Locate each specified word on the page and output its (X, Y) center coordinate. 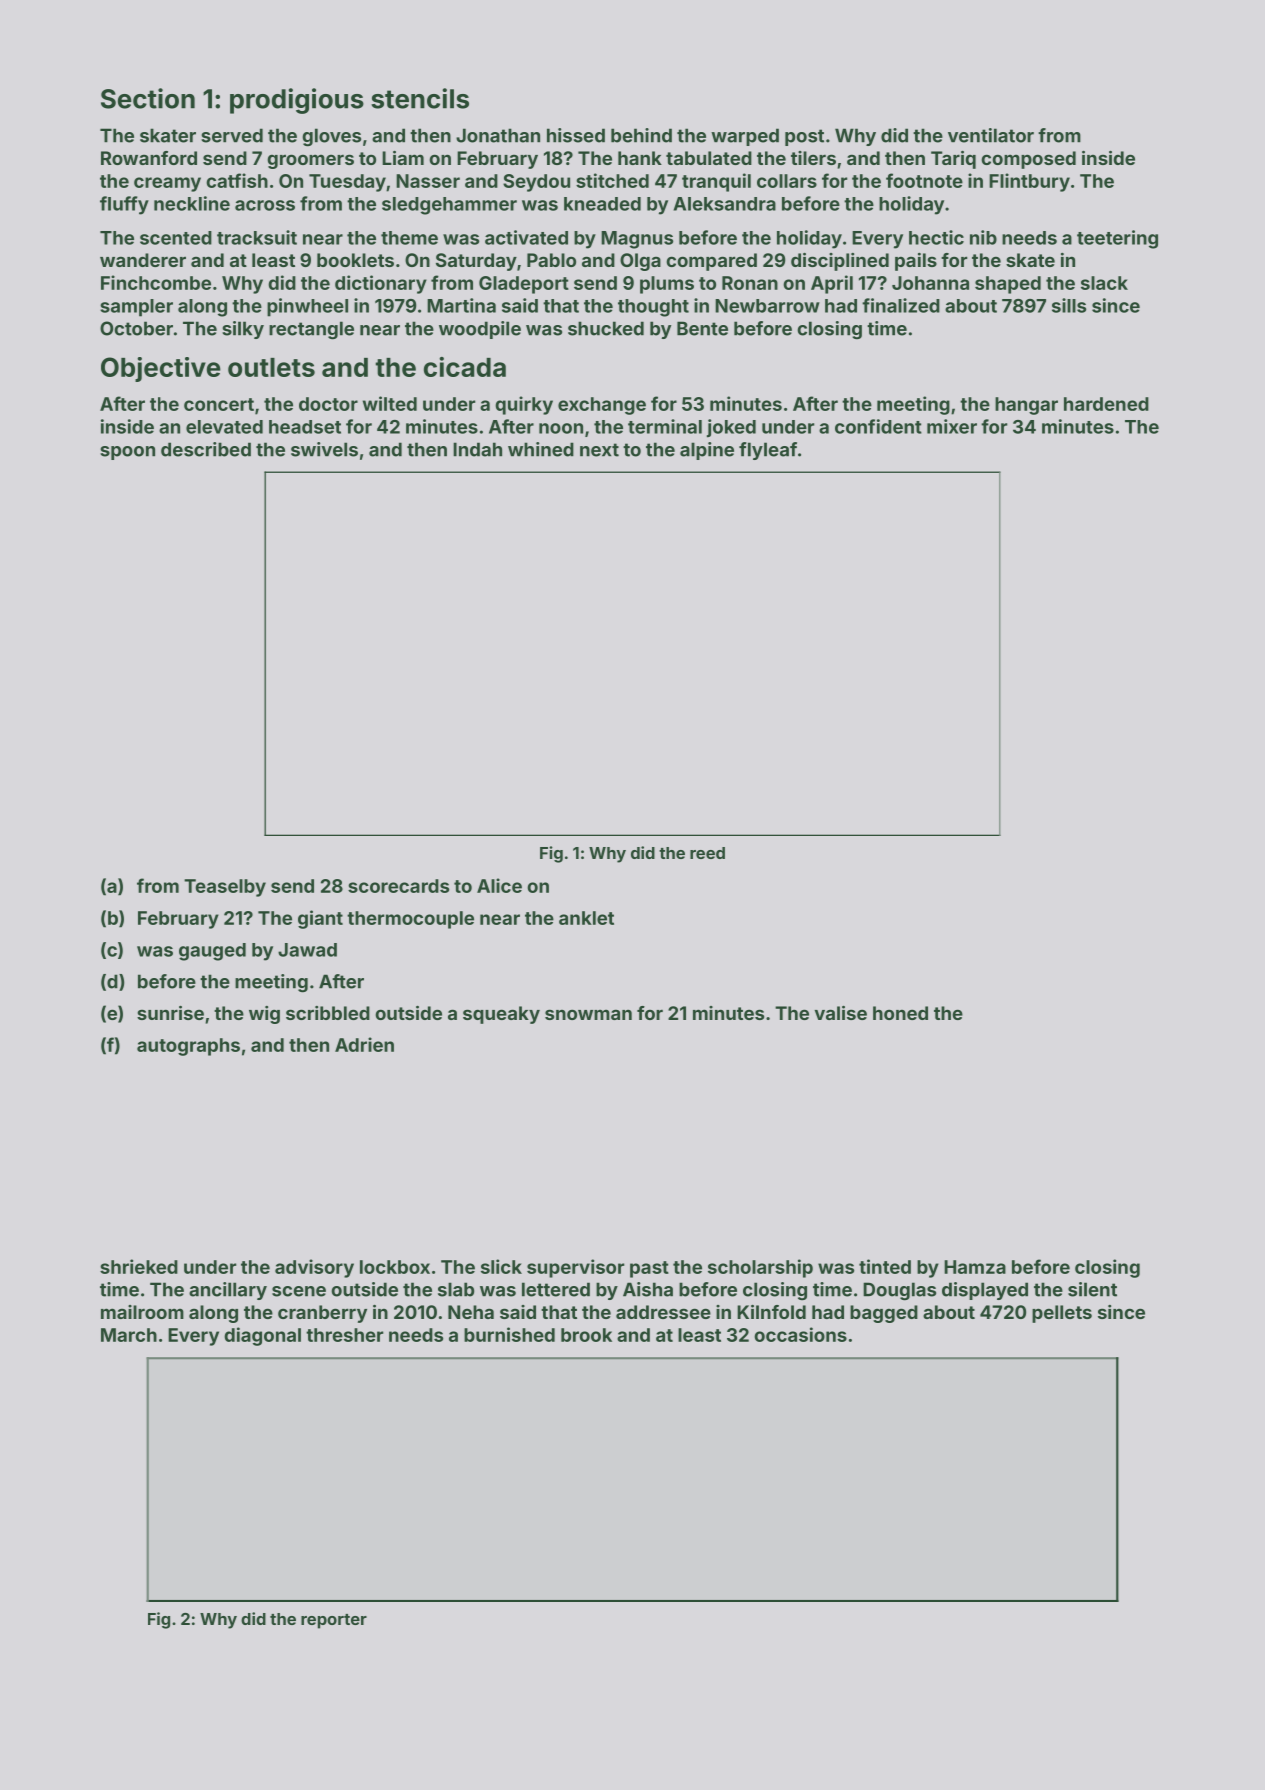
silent (1092, 1289)
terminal (665, 426)
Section (148, 98)
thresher (344, 1335)
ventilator (991, 135)
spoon (127, 453)
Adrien (364, 1044)
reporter (334, 1621)
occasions (800, 1334)
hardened (1106, 404)
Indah (477, 449)
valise (841, 1013)
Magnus (637, 240)
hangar (1026, 406)
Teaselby (225, 888)
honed (900, 1013)
